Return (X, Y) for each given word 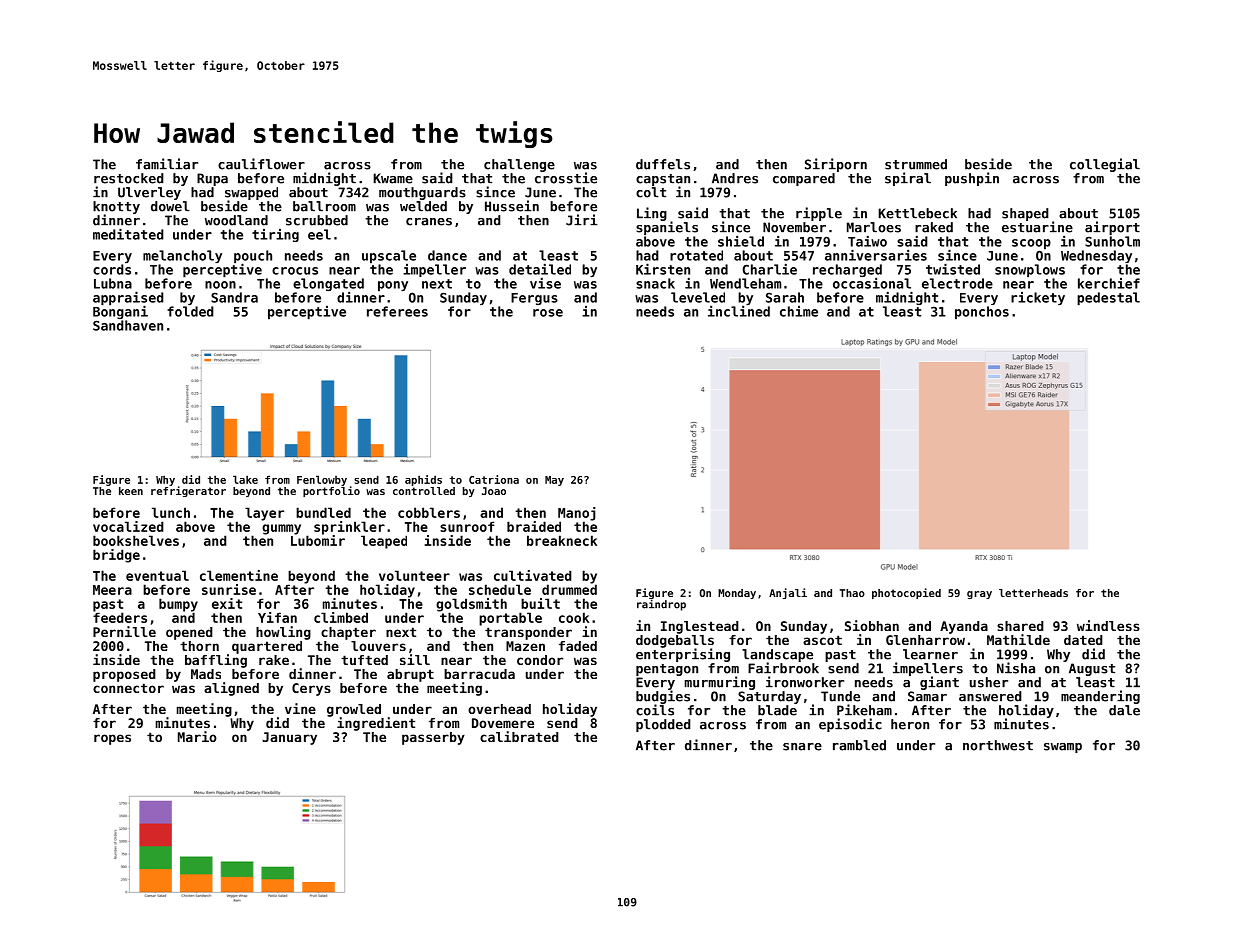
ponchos (982, 313)
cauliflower (261, 164)
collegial (1105, 165)
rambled (859, 745)
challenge (519, 165)
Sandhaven (128, 325)
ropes (112, 739)
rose (548, 313)
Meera (112, 590)
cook (574, 617)
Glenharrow (925, 640)
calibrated (519, 736)
